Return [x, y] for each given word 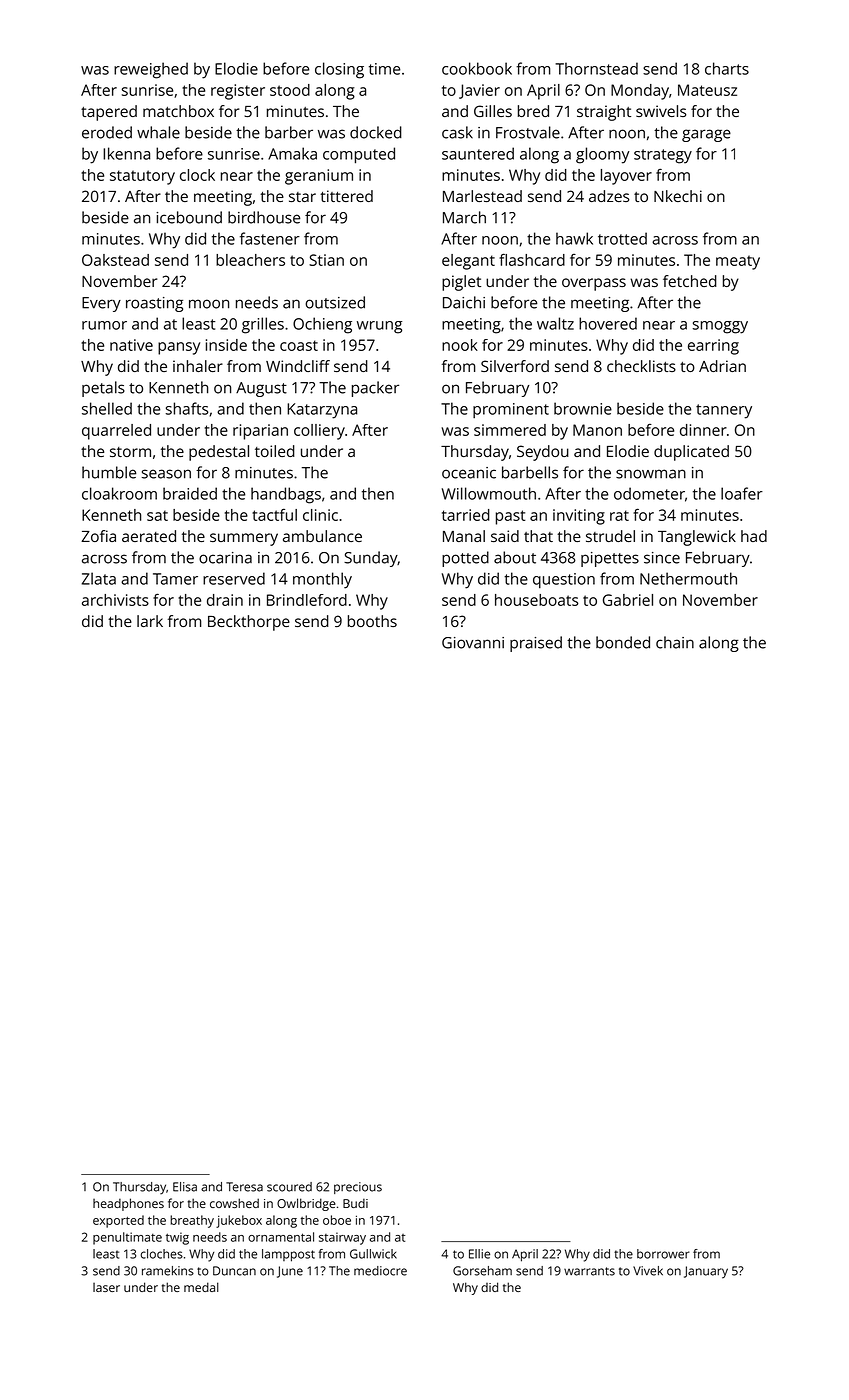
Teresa [244, 1187]
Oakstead [115, 260]
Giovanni [473, 643]
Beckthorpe [249, 623]
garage [706, 135]
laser [106, 1287]
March [464, 217]
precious [358, 1188]
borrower [663, 1254]
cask [457, 132]
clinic [320, 515]
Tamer [175, 579]
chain [675, 642]
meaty [738, 262]
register [238, 92]
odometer [649, 493]
